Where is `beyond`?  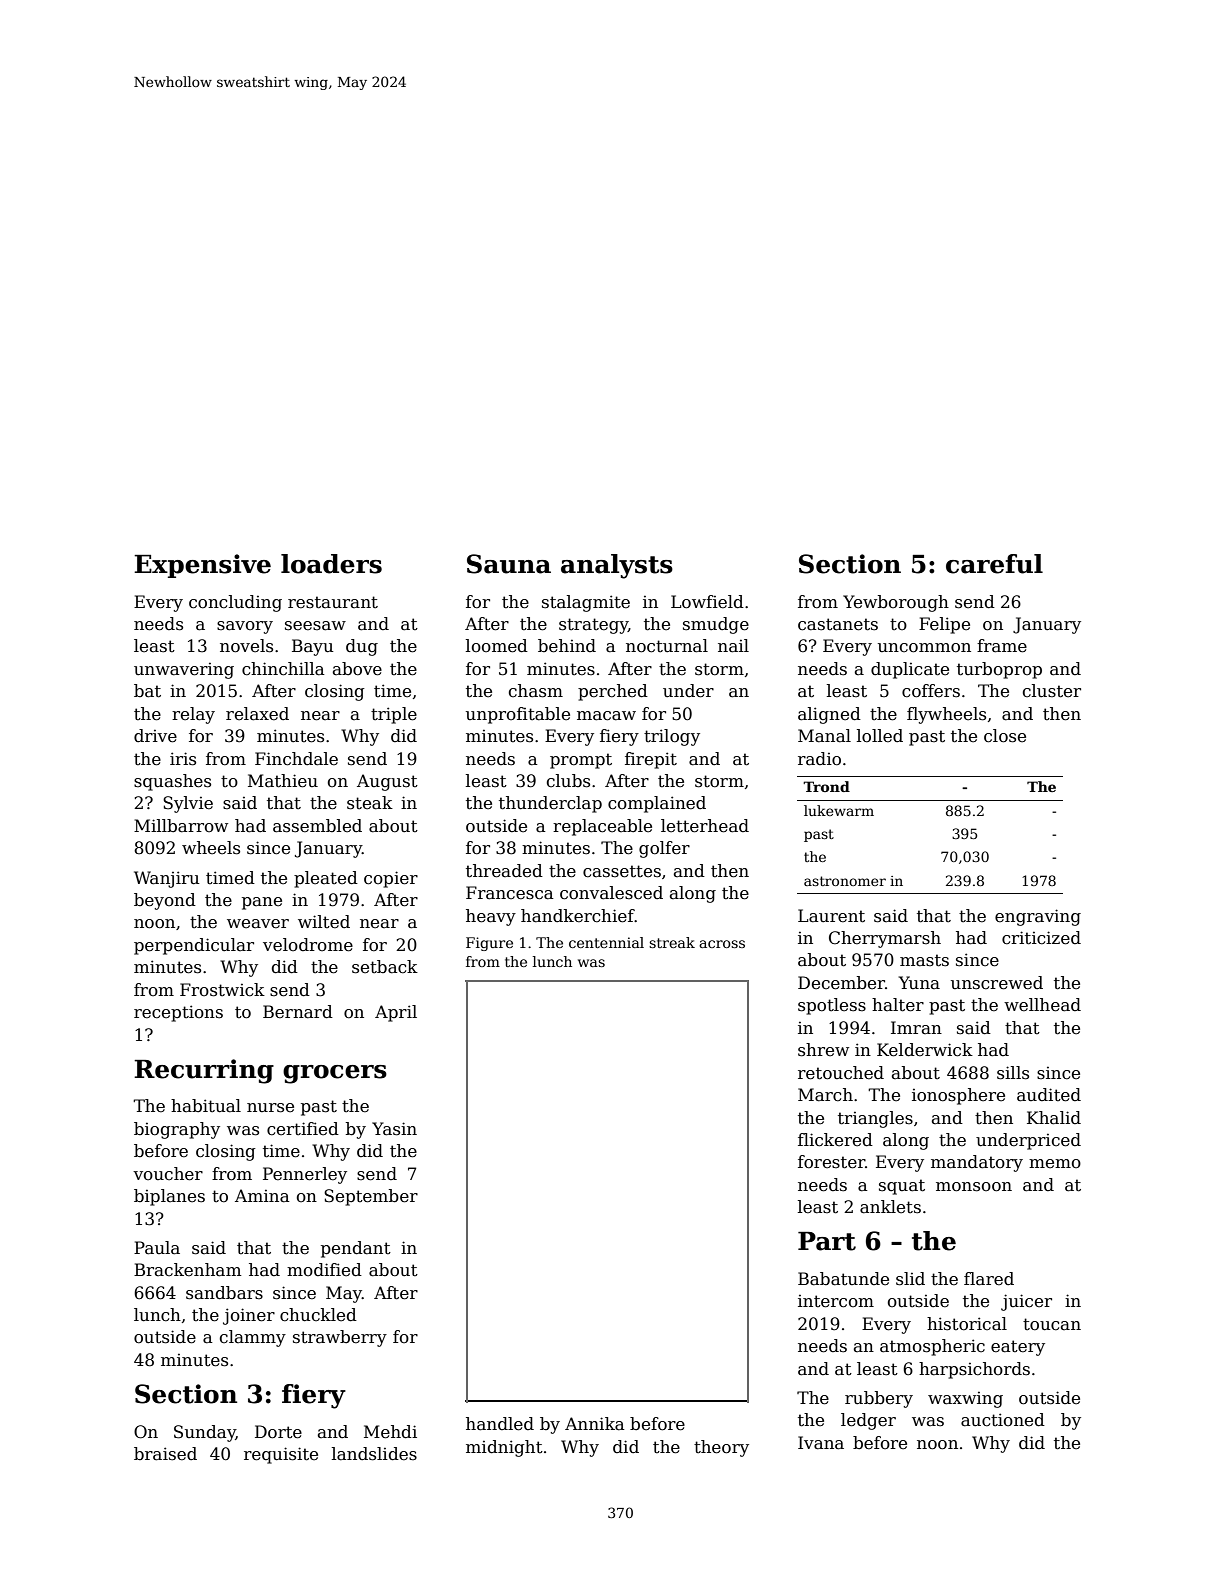 beyond is located at coordinates (165, 901).
